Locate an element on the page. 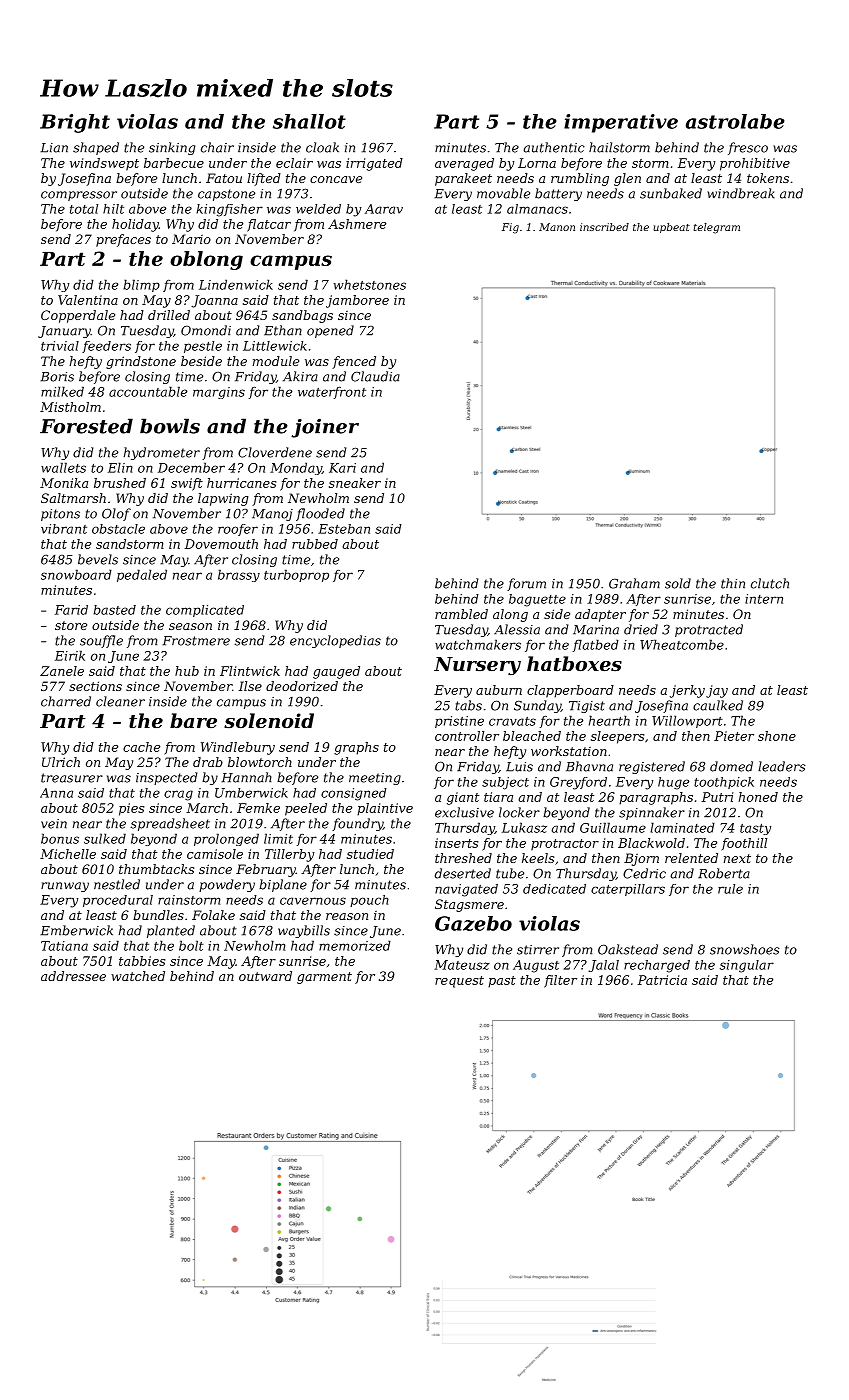 Image resolution: width=849 pixels, height=1400 pixels. Mistholm is located at coordinates (70, 407).
